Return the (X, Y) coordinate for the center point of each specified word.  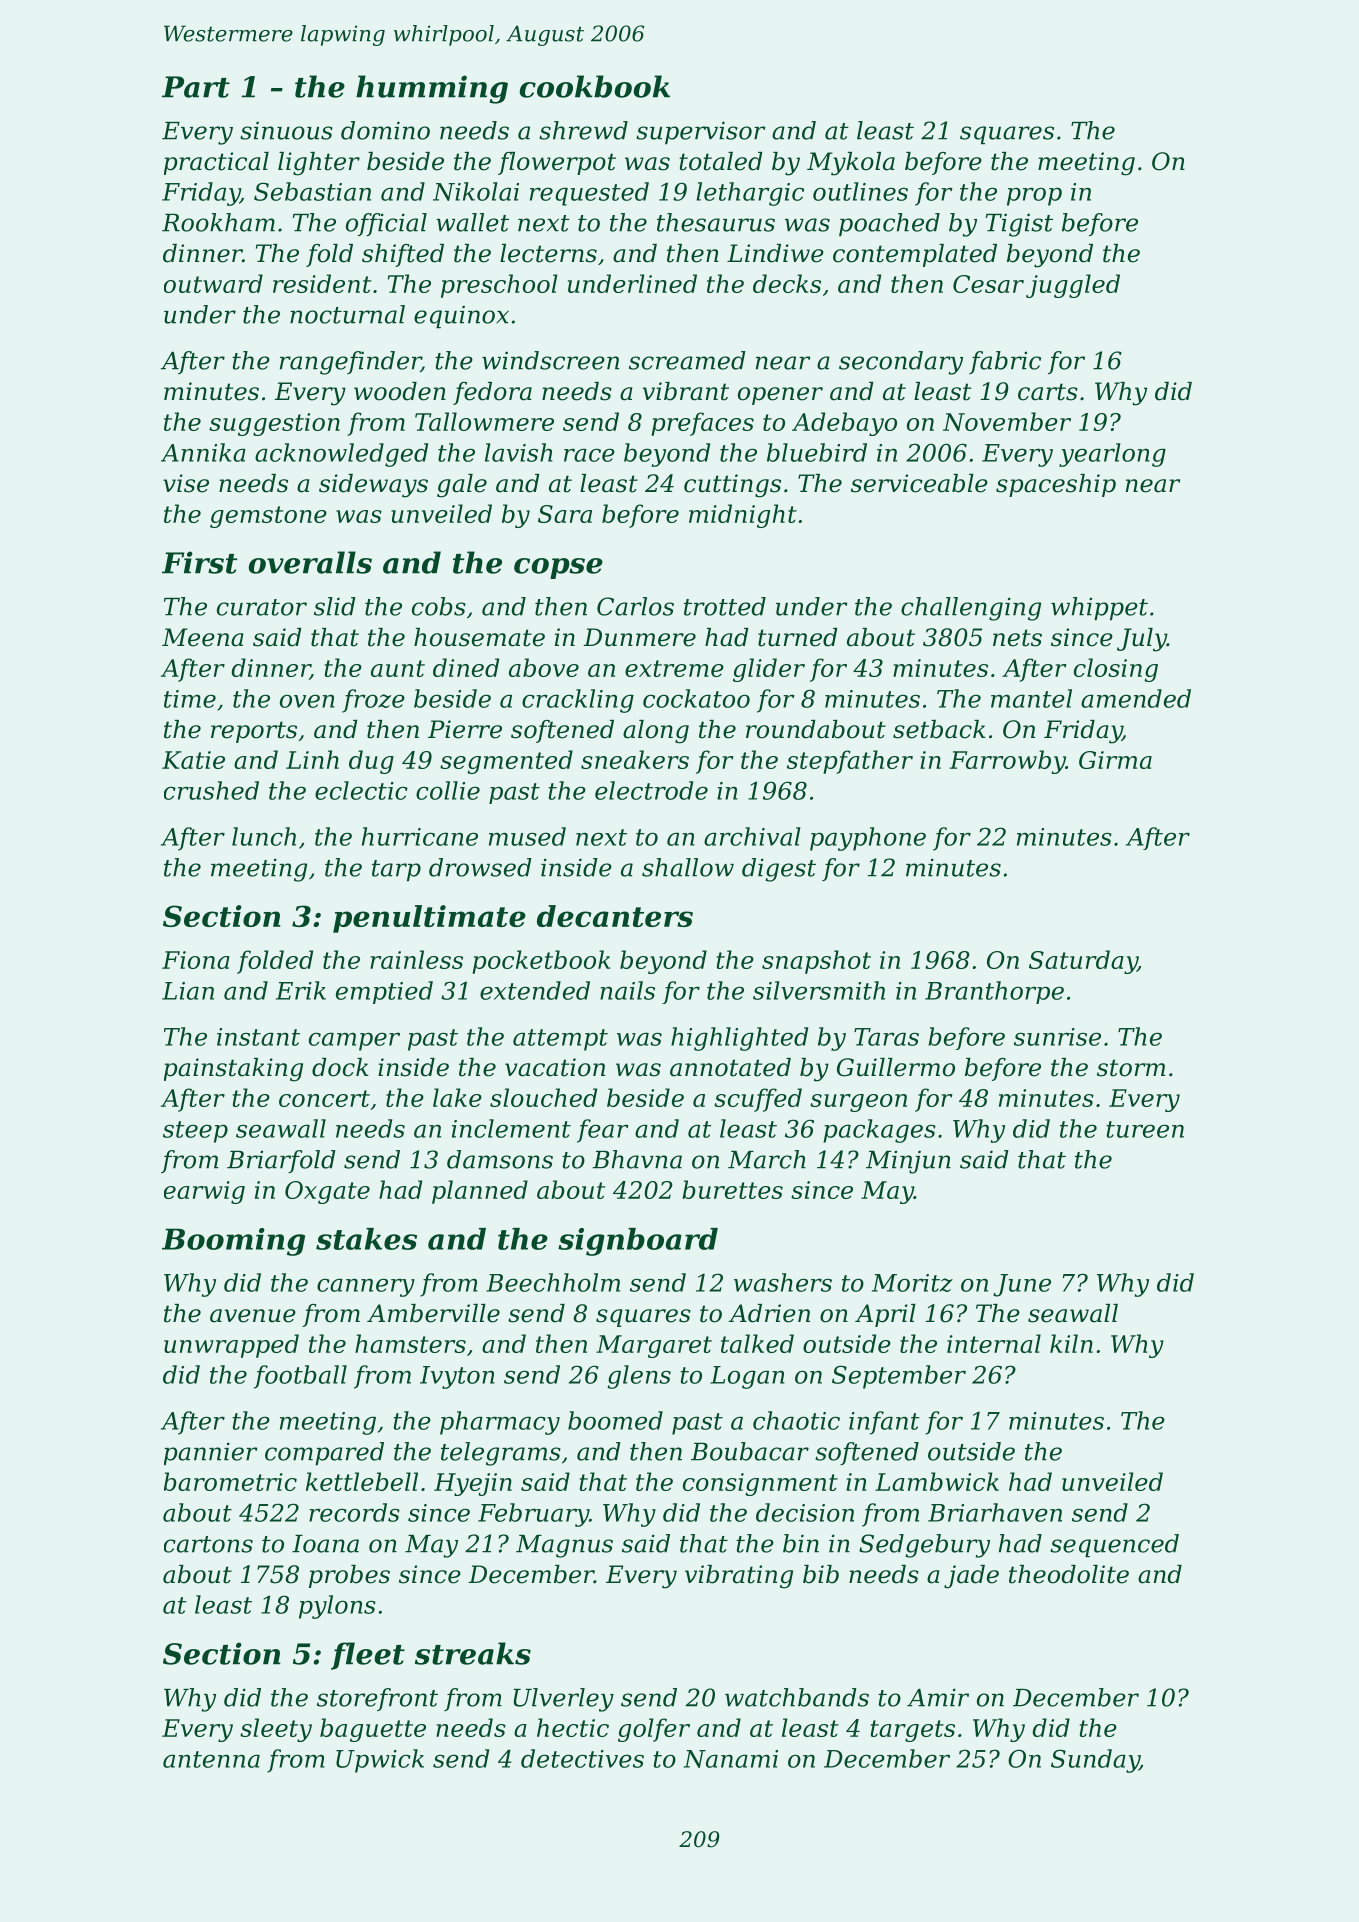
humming (432, 89)
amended (1136, 698)
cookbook (594, 86)
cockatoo (696, 698)
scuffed (758, 1100)
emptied (384, 992)
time (190, 699)
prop (1034, 196)
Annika (203, 452)
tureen (1145, 1129)
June (1022, 1285)
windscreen (550, 360)
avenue (253, 1316)
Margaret (654, 1346)
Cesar (988, 284)
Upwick (380, 1761)
